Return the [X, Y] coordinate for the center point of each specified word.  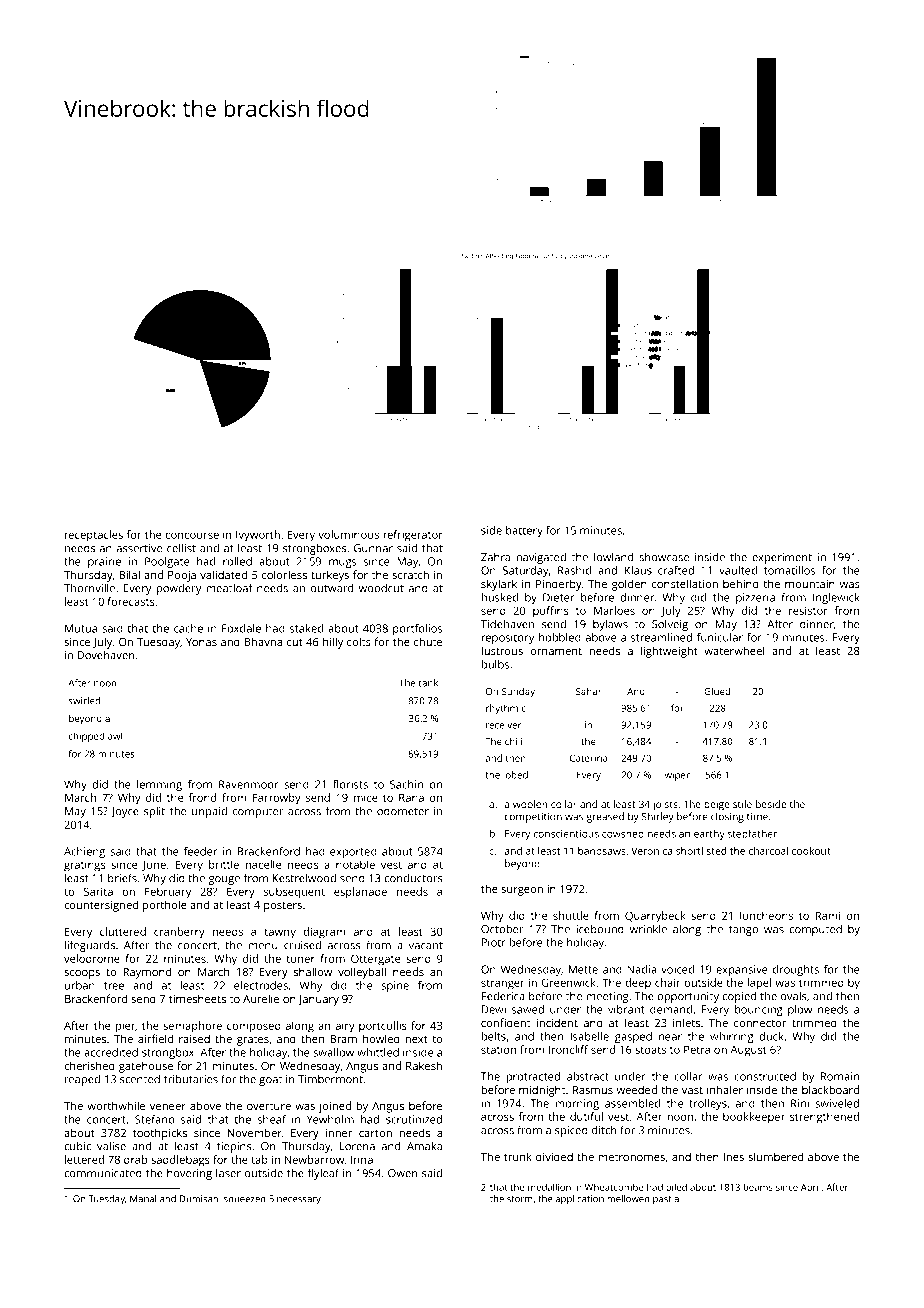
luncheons [766, 915]
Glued [717, 691]
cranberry [179, 933]
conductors [413, 878]
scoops [82, 974]
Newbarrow [314, 1159]
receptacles [94, 536]
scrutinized [414, 1119]
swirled [84, 701]
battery [524, 531]
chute [428, 641]
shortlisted [701, 851]
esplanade [360, 893]
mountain [810, 584]
